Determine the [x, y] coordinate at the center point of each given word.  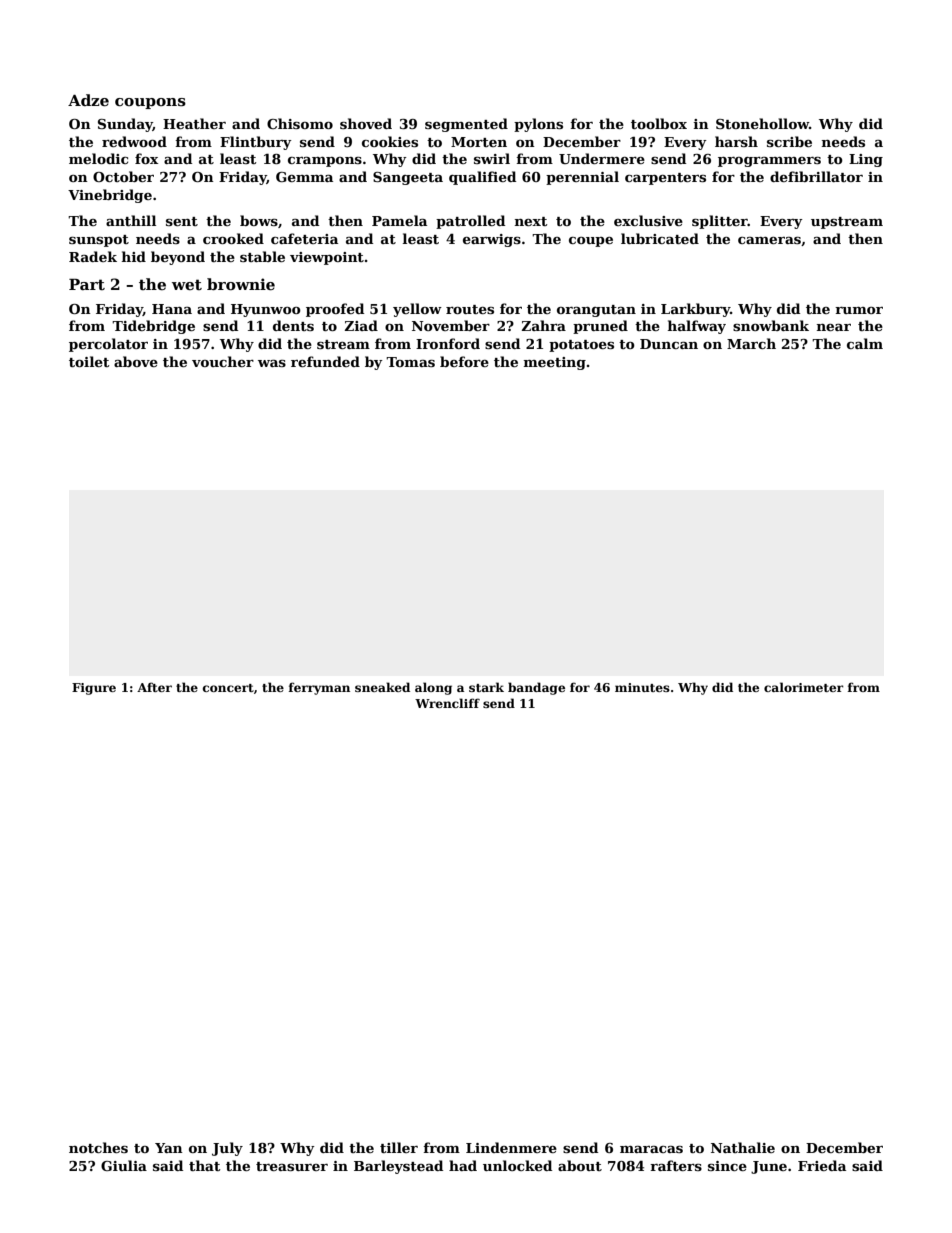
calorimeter [804, 687]
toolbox [659, 123]
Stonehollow [762, 123]
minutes [642, 687]
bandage [536, 688]
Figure [94, 689]
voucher [223, 361]
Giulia [124, 1165]
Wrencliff [447, 703]
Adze [88, 100]
